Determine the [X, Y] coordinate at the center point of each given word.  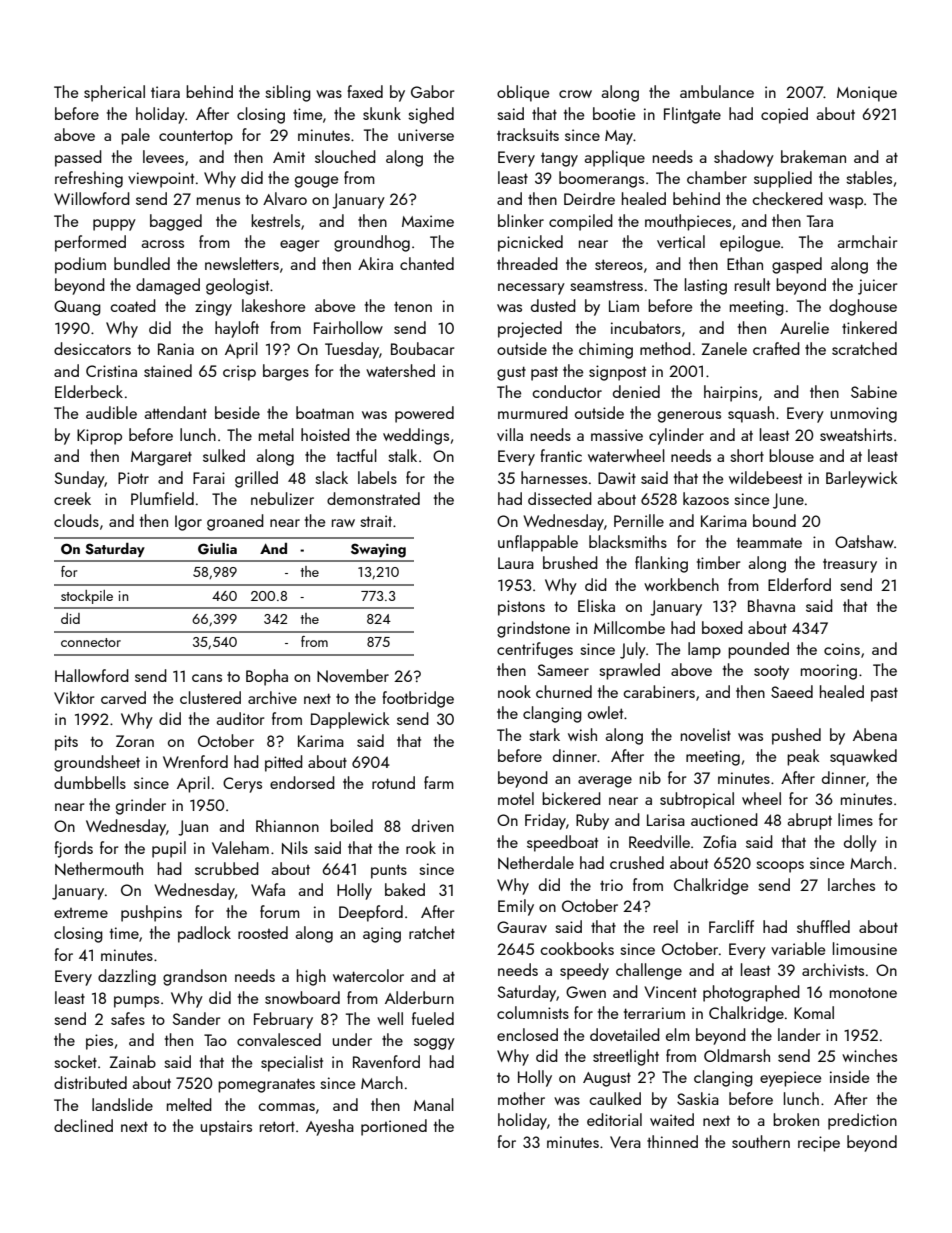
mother [521, 1098]
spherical [114, 93]
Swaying [378, 550]
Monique [867, 94]
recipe [819, 1144]
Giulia [217, 549]
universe [426, 135]
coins [842, 649]
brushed [570, 562]
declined [83, 1125]
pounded [758, 650]
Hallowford [92, 675]
